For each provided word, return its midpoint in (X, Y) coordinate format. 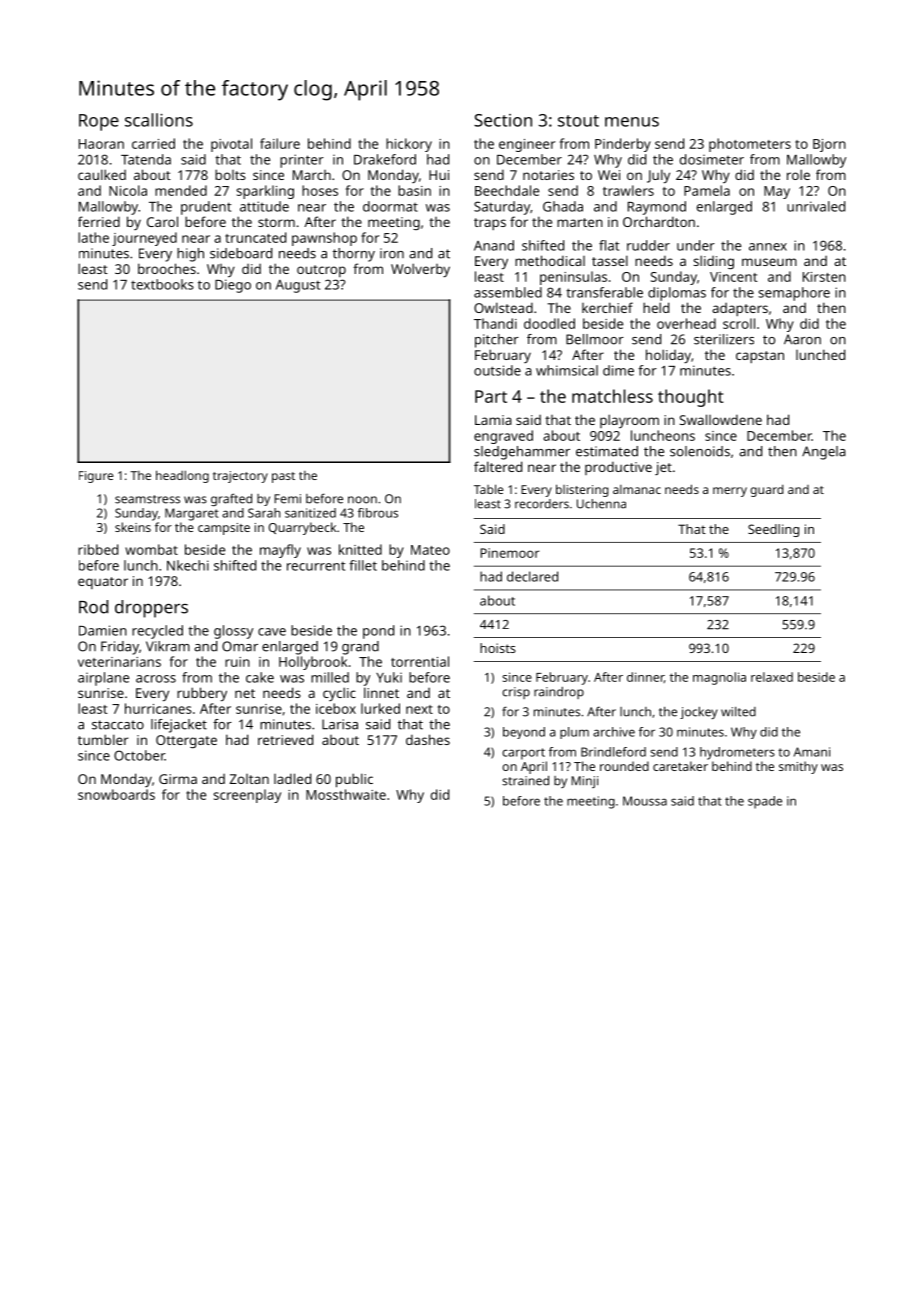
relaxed (772, 677)
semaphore (794, 294)
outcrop (321, 271)
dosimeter (712, 159)
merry (730, 492)
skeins (133, 527)
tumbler (103, 739)
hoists (498, 648)
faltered (498, 466)
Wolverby (420, 270)
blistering (582, 490)
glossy (233, 632)
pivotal (231, 145)
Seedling (773, 530)
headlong (182, 476)
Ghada (563, 206)
